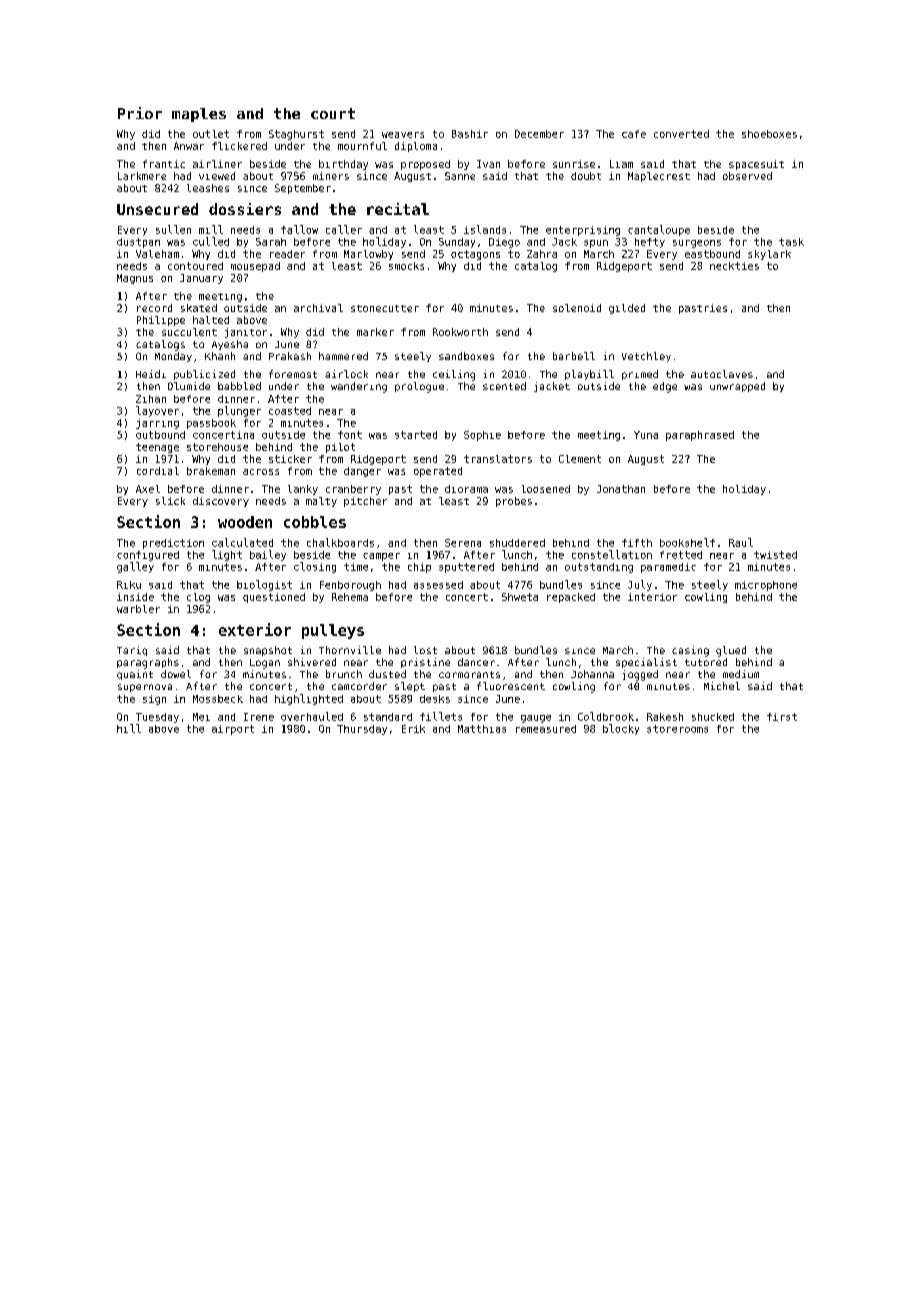 This screenshot has height=1308, width=924. Describe the element at coordinates (255, 267) in the screenshot. I see `mousepad` at that location.
